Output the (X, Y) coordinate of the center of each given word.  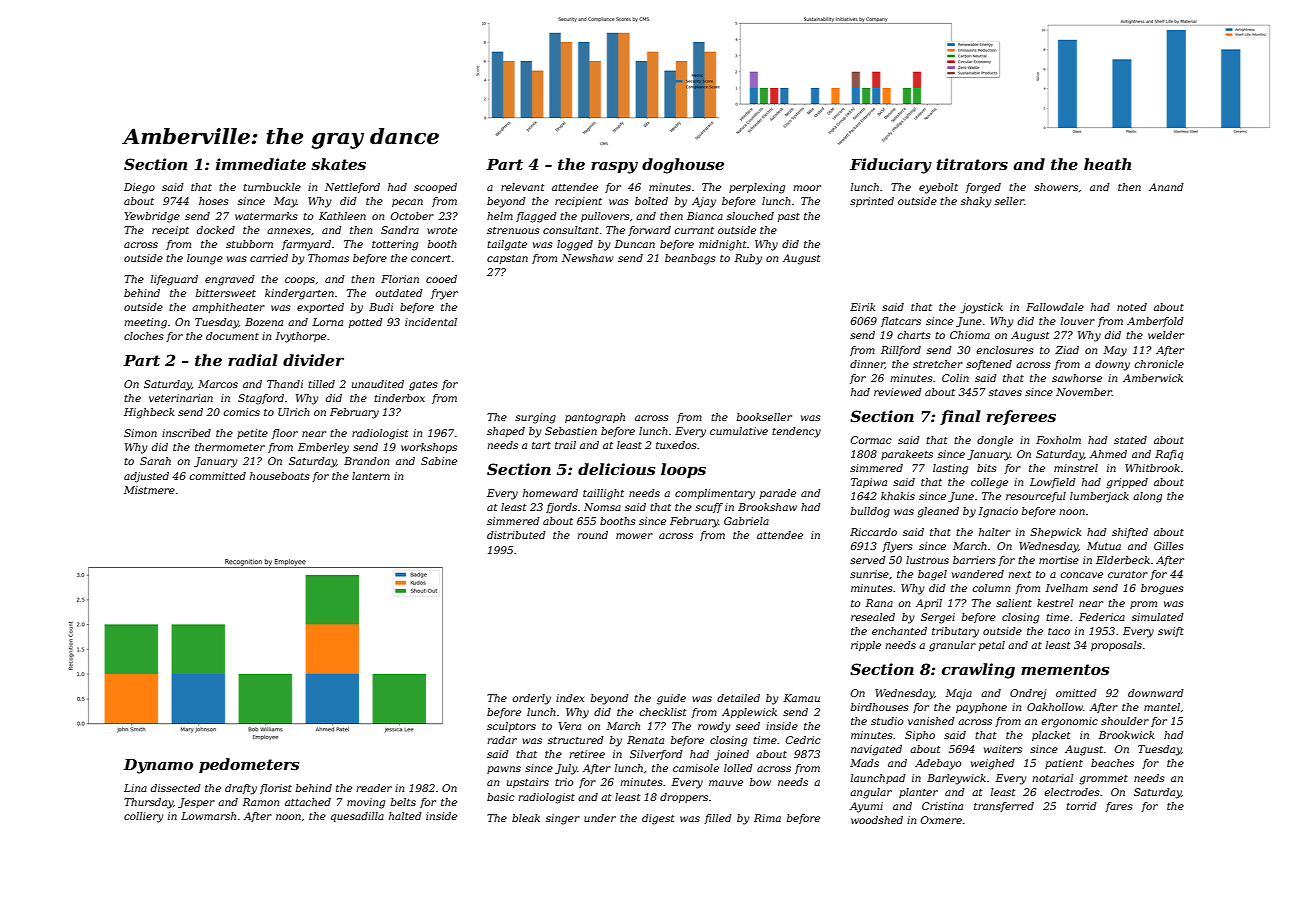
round (592, 535)
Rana (879, 603)
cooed (441, 279)
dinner (867, 364)
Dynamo (158, 766)
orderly (531, 699)
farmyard (306, 245)
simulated (1158, 617)
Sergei (938, 618)
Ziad (1067, 350)
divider (313, 360)
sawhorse (1077, 378)
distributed (516, 535)
